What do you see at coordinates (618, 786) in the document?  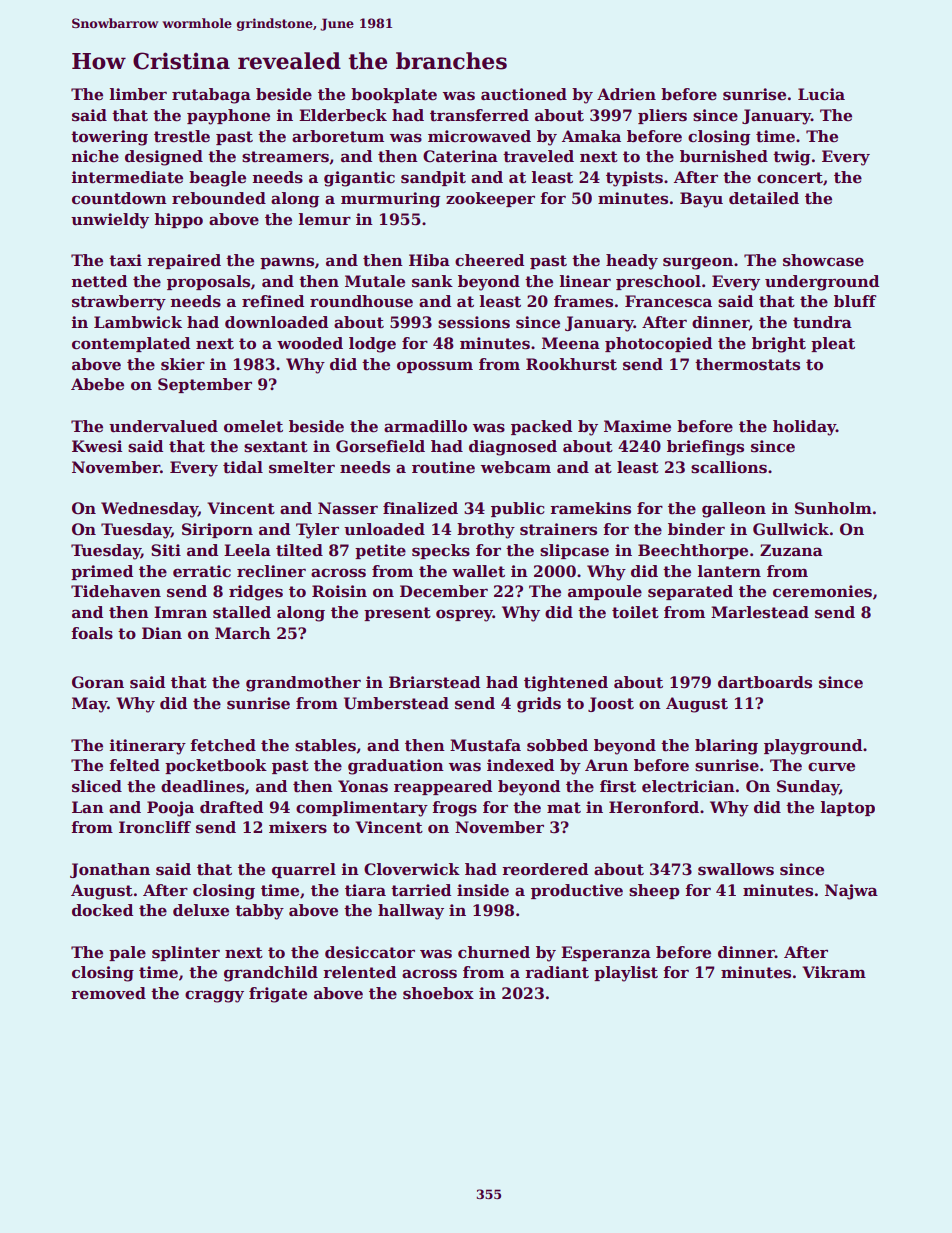 I see `first` at bounding box center [618, 786].
